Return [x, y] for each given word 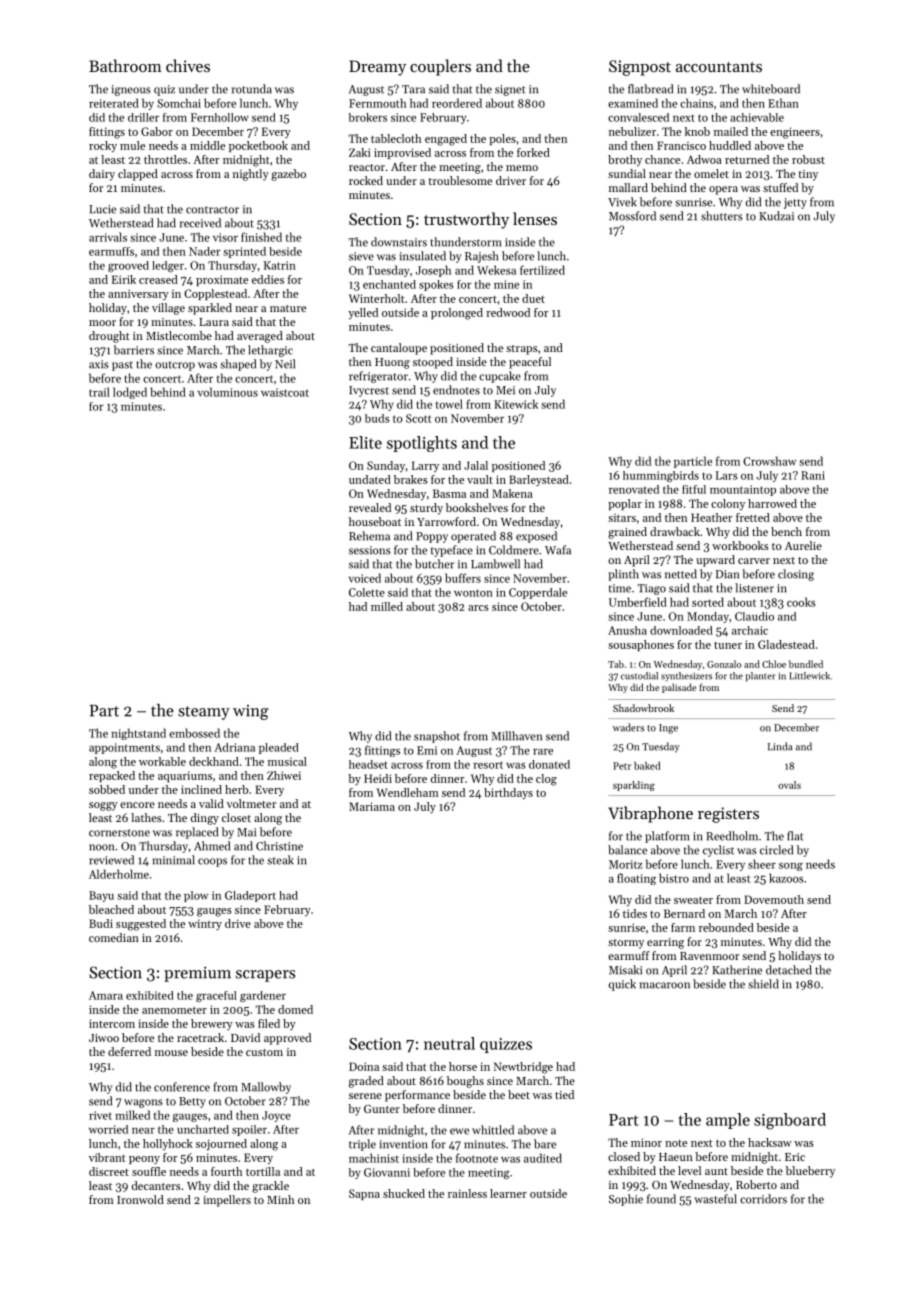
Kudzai [776, 216]
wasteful [715, 1199]
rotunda [252, 89]
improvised [402, 153]
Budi [101, 923]
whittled [493, 1130]
